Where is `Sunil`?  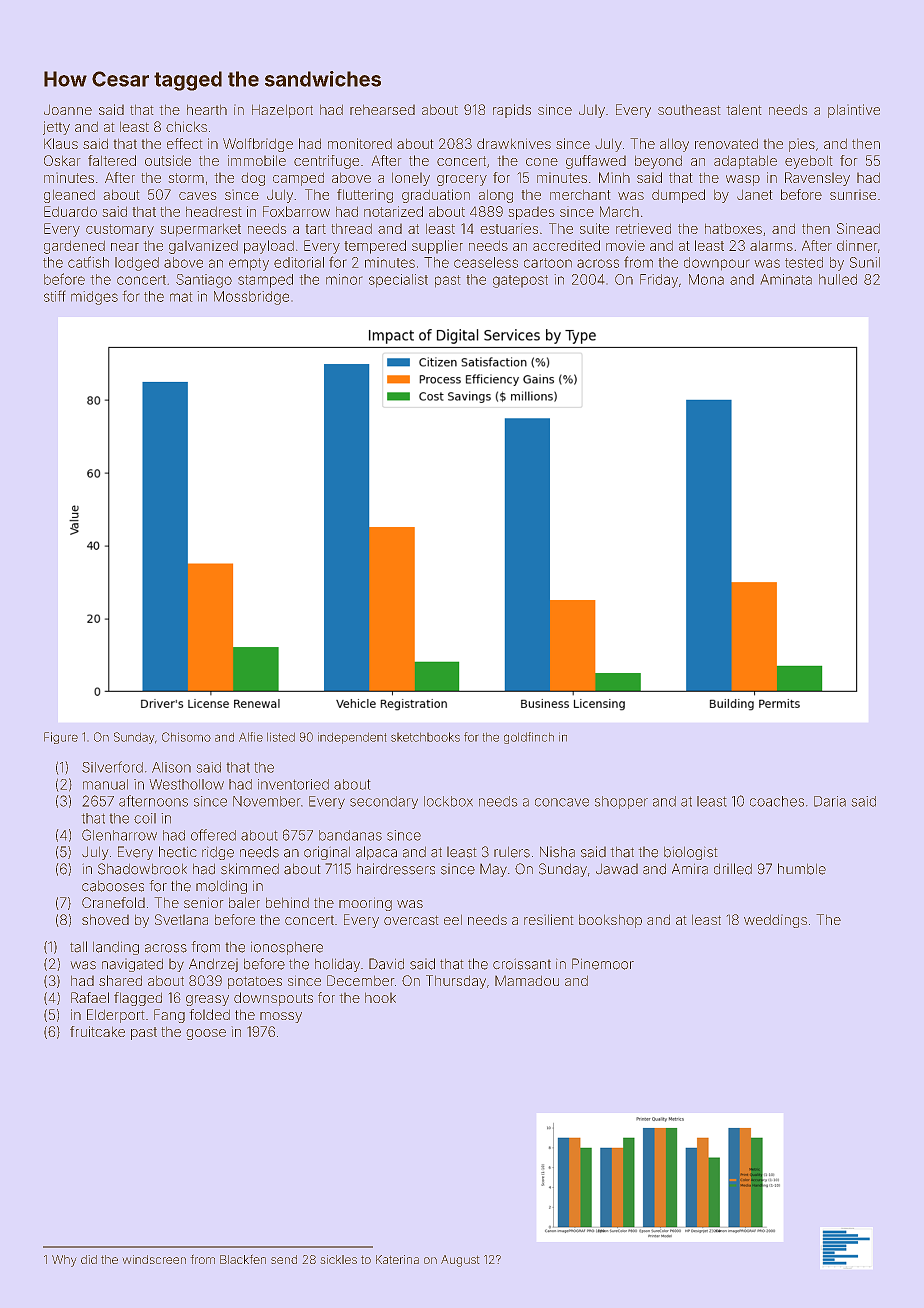
Sunil is located at coordinates (865, 262).
